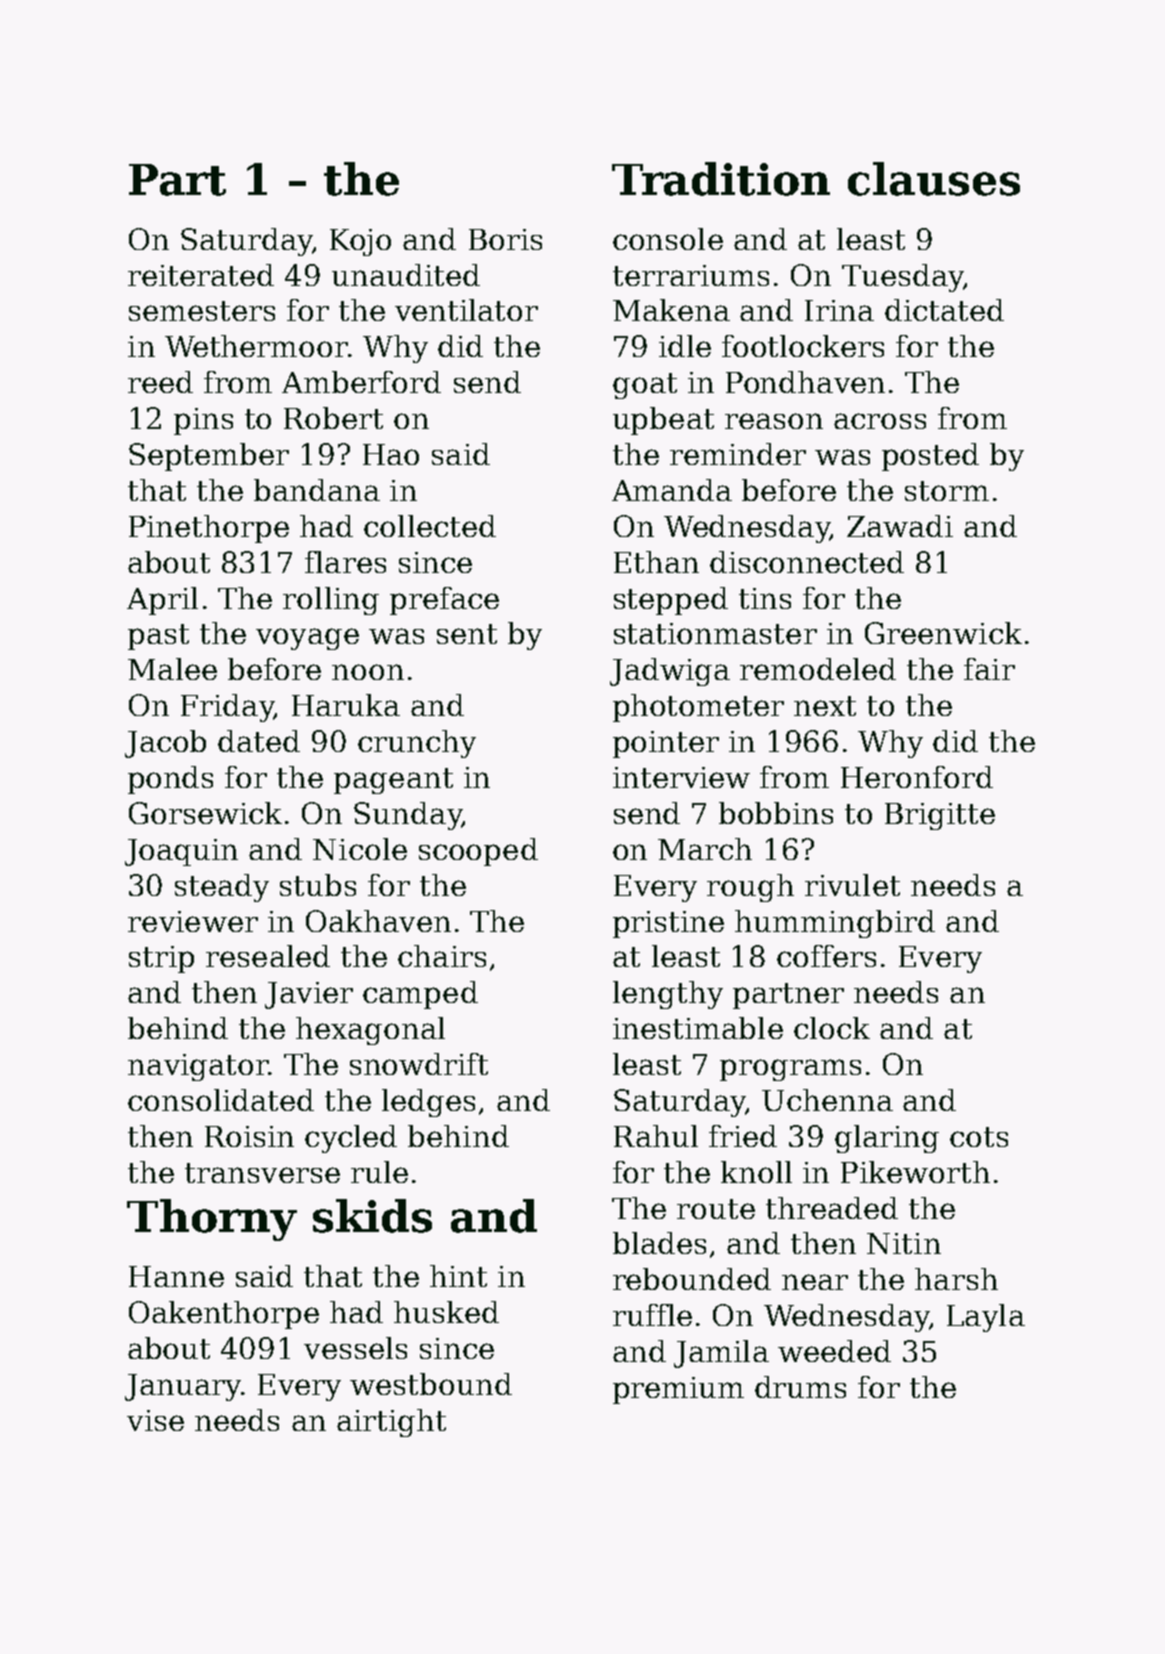 Image resolution: width=1165 pixels, height=1654 pixels. What do you see at coordinates (155, 1420) in the image?
I see `vise` at bounding box center [155, 1420].
